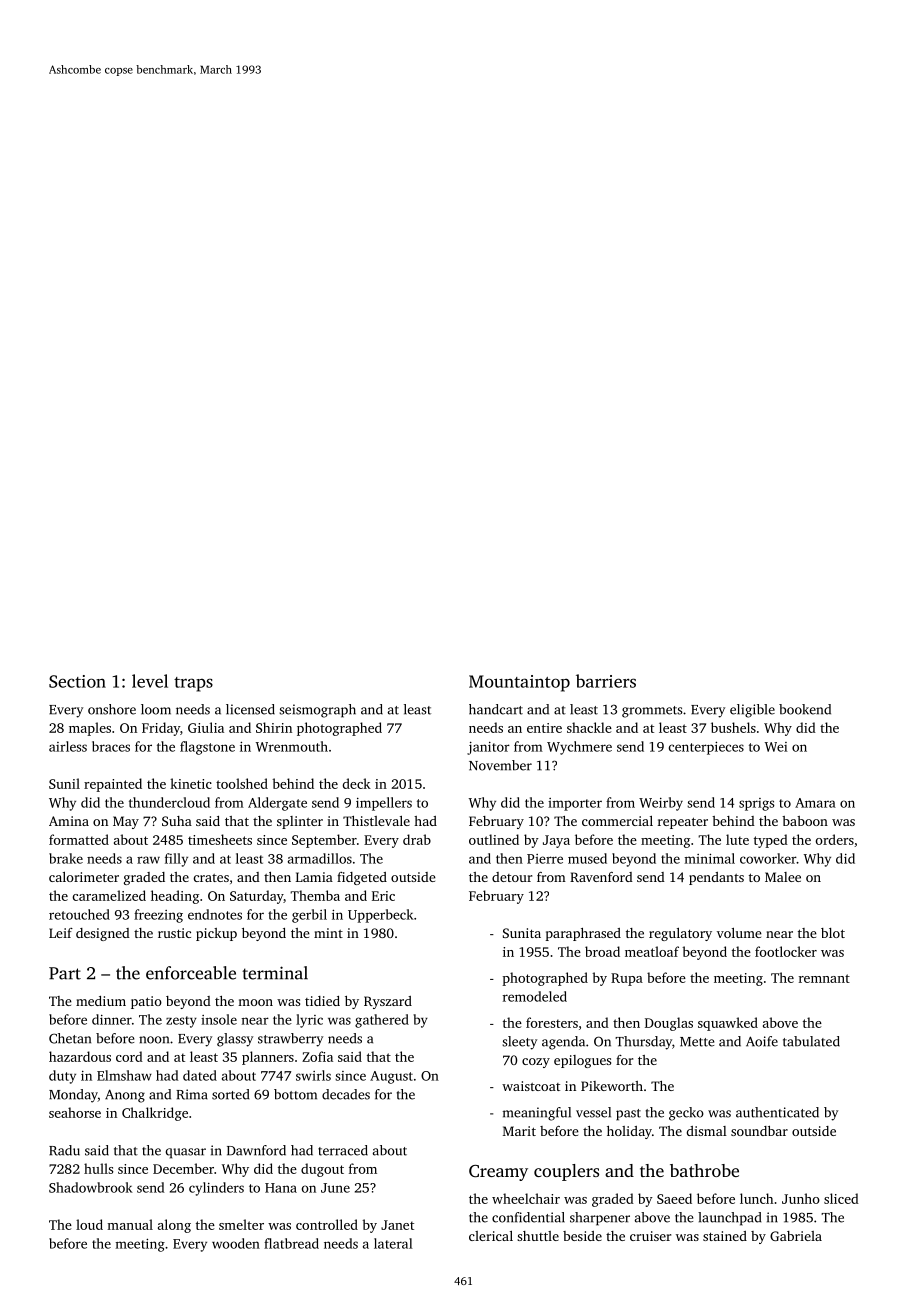 The width and height of the page is (908, 1316). I want to click on Jaya, so click(556, 841).
